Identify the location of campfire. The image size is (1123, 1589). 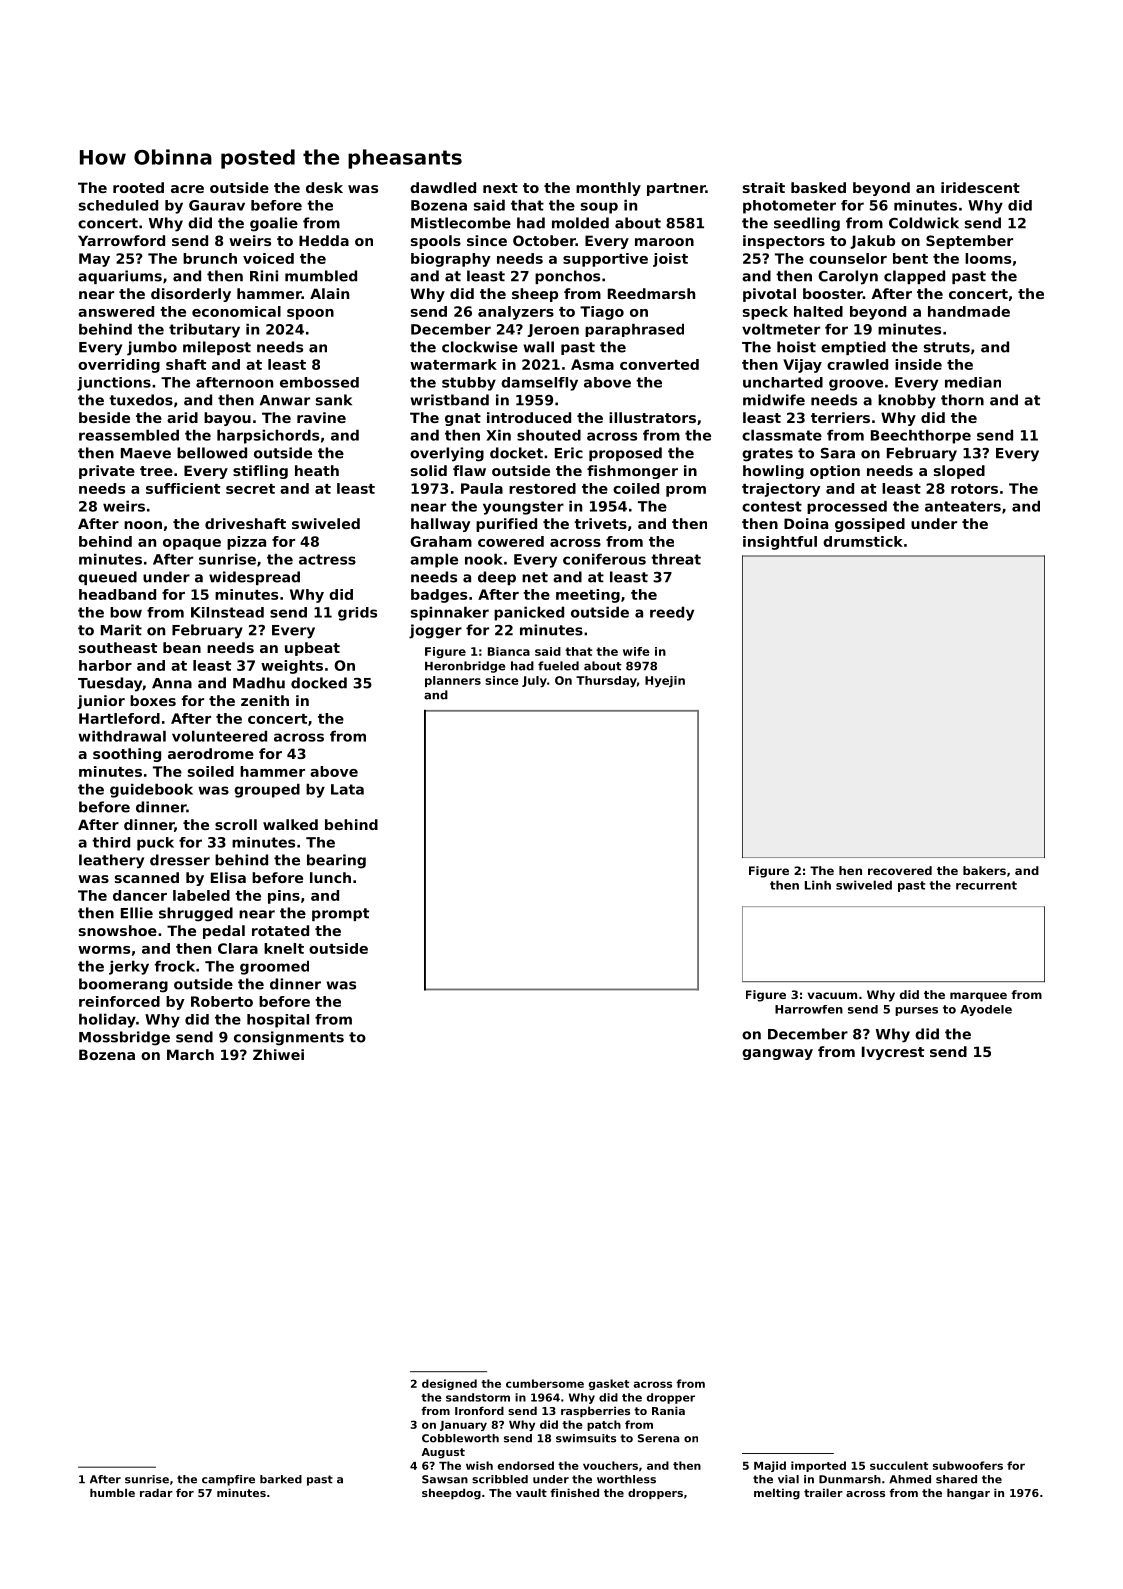
(228, 1480).
